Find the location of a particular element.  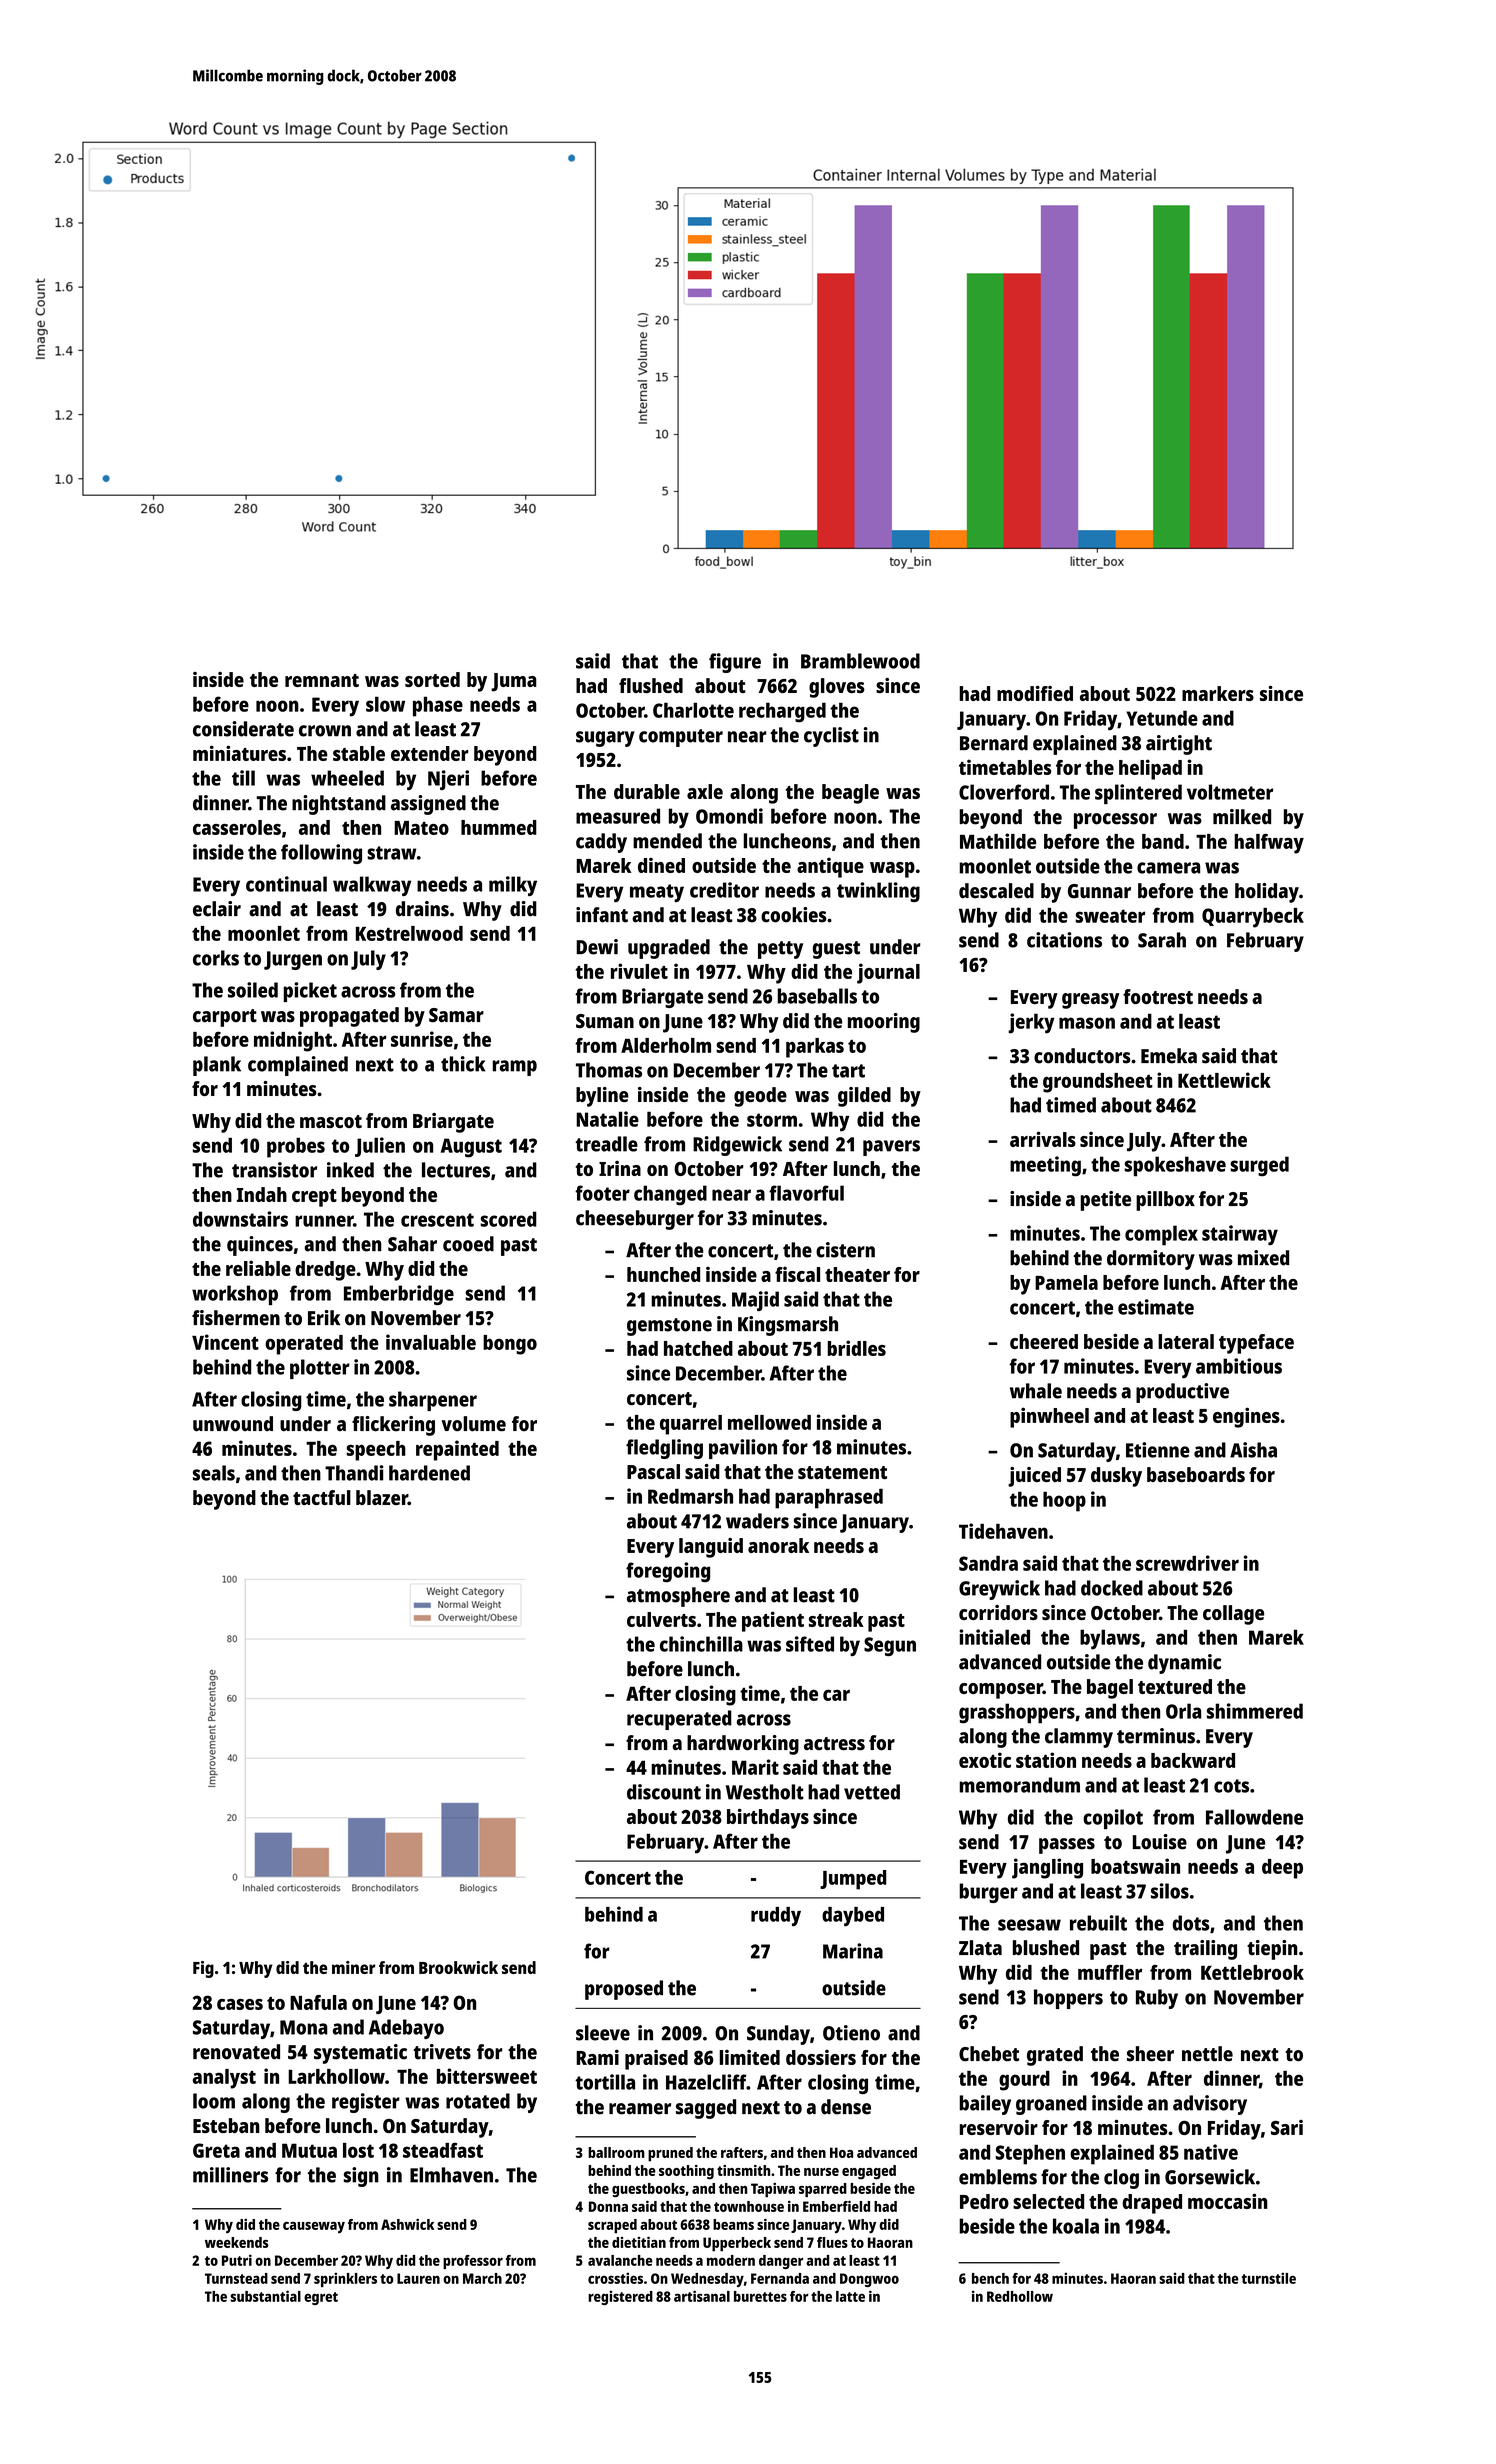

Turnstead is located at coordinates (236, 2278).
